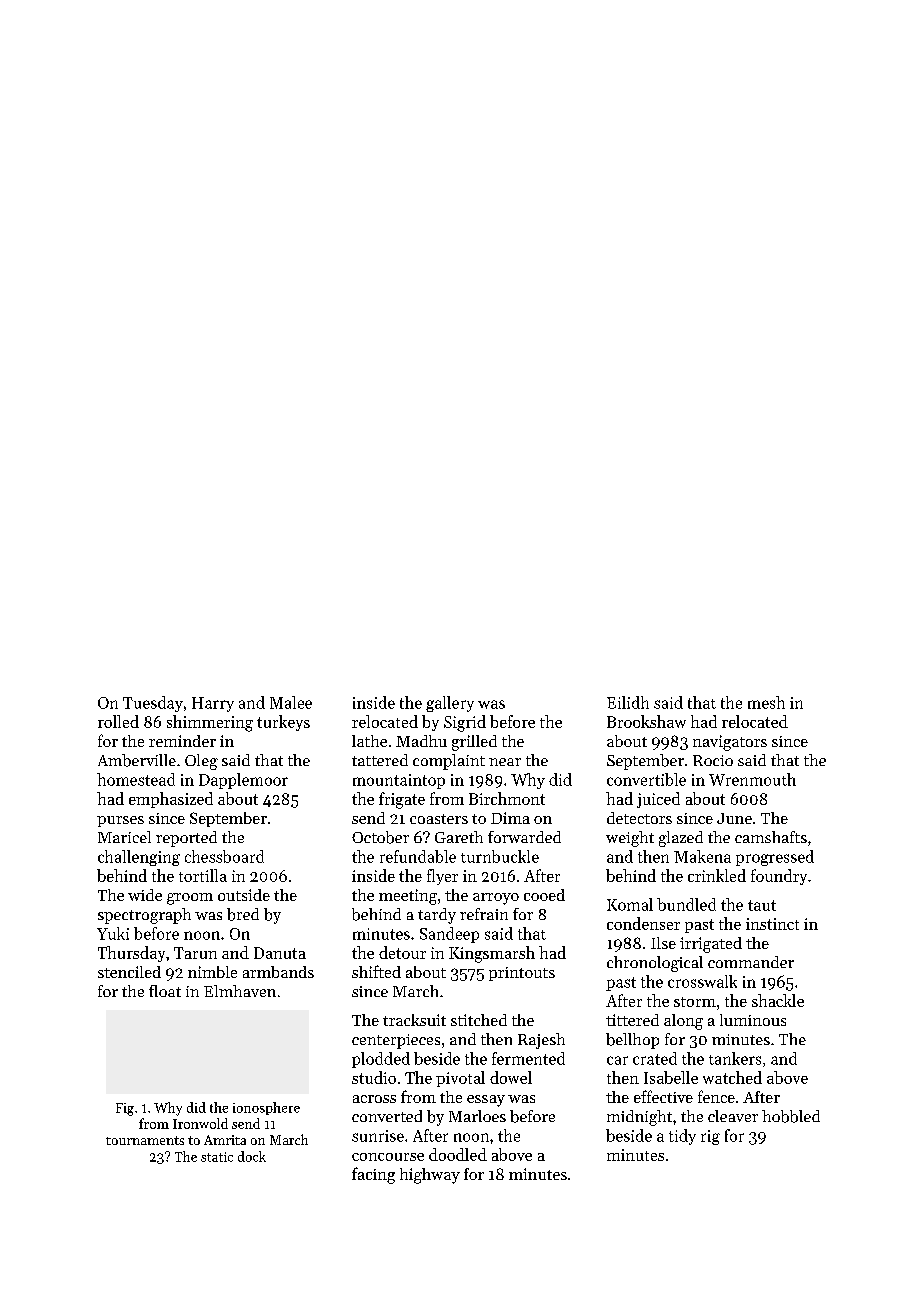 The width and height of the page is (924, 1308). Describe the element at coordinates (430, 1176) in the page. I see `highway` at that location.
